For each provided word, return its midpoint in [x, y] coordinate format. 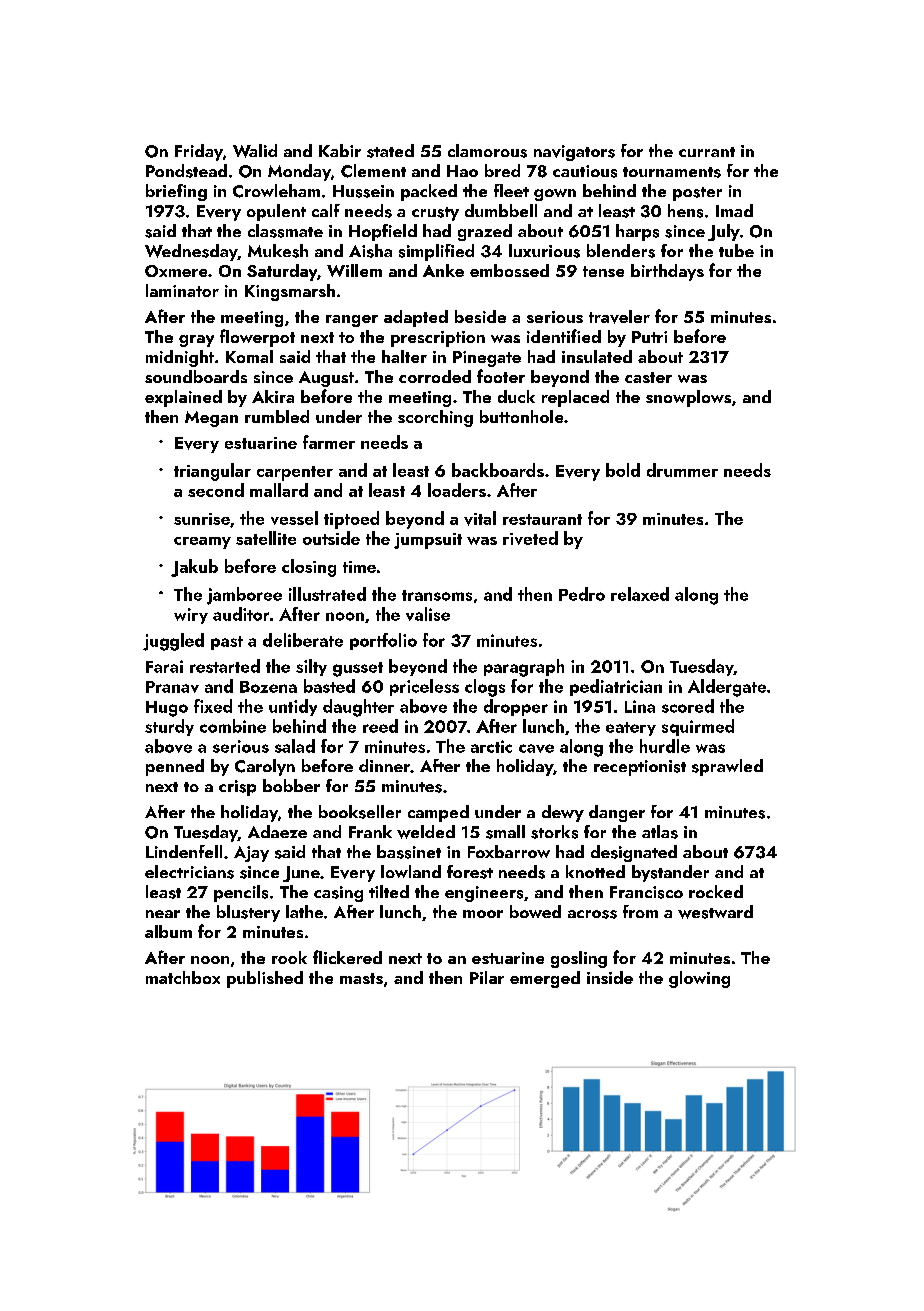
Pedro [582, 594]
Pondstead [186, 171]
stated [390, 151]
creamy [202, 543]
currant [707, 152]
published [265, 979]
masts [361, 978]
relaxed [640, 594]
